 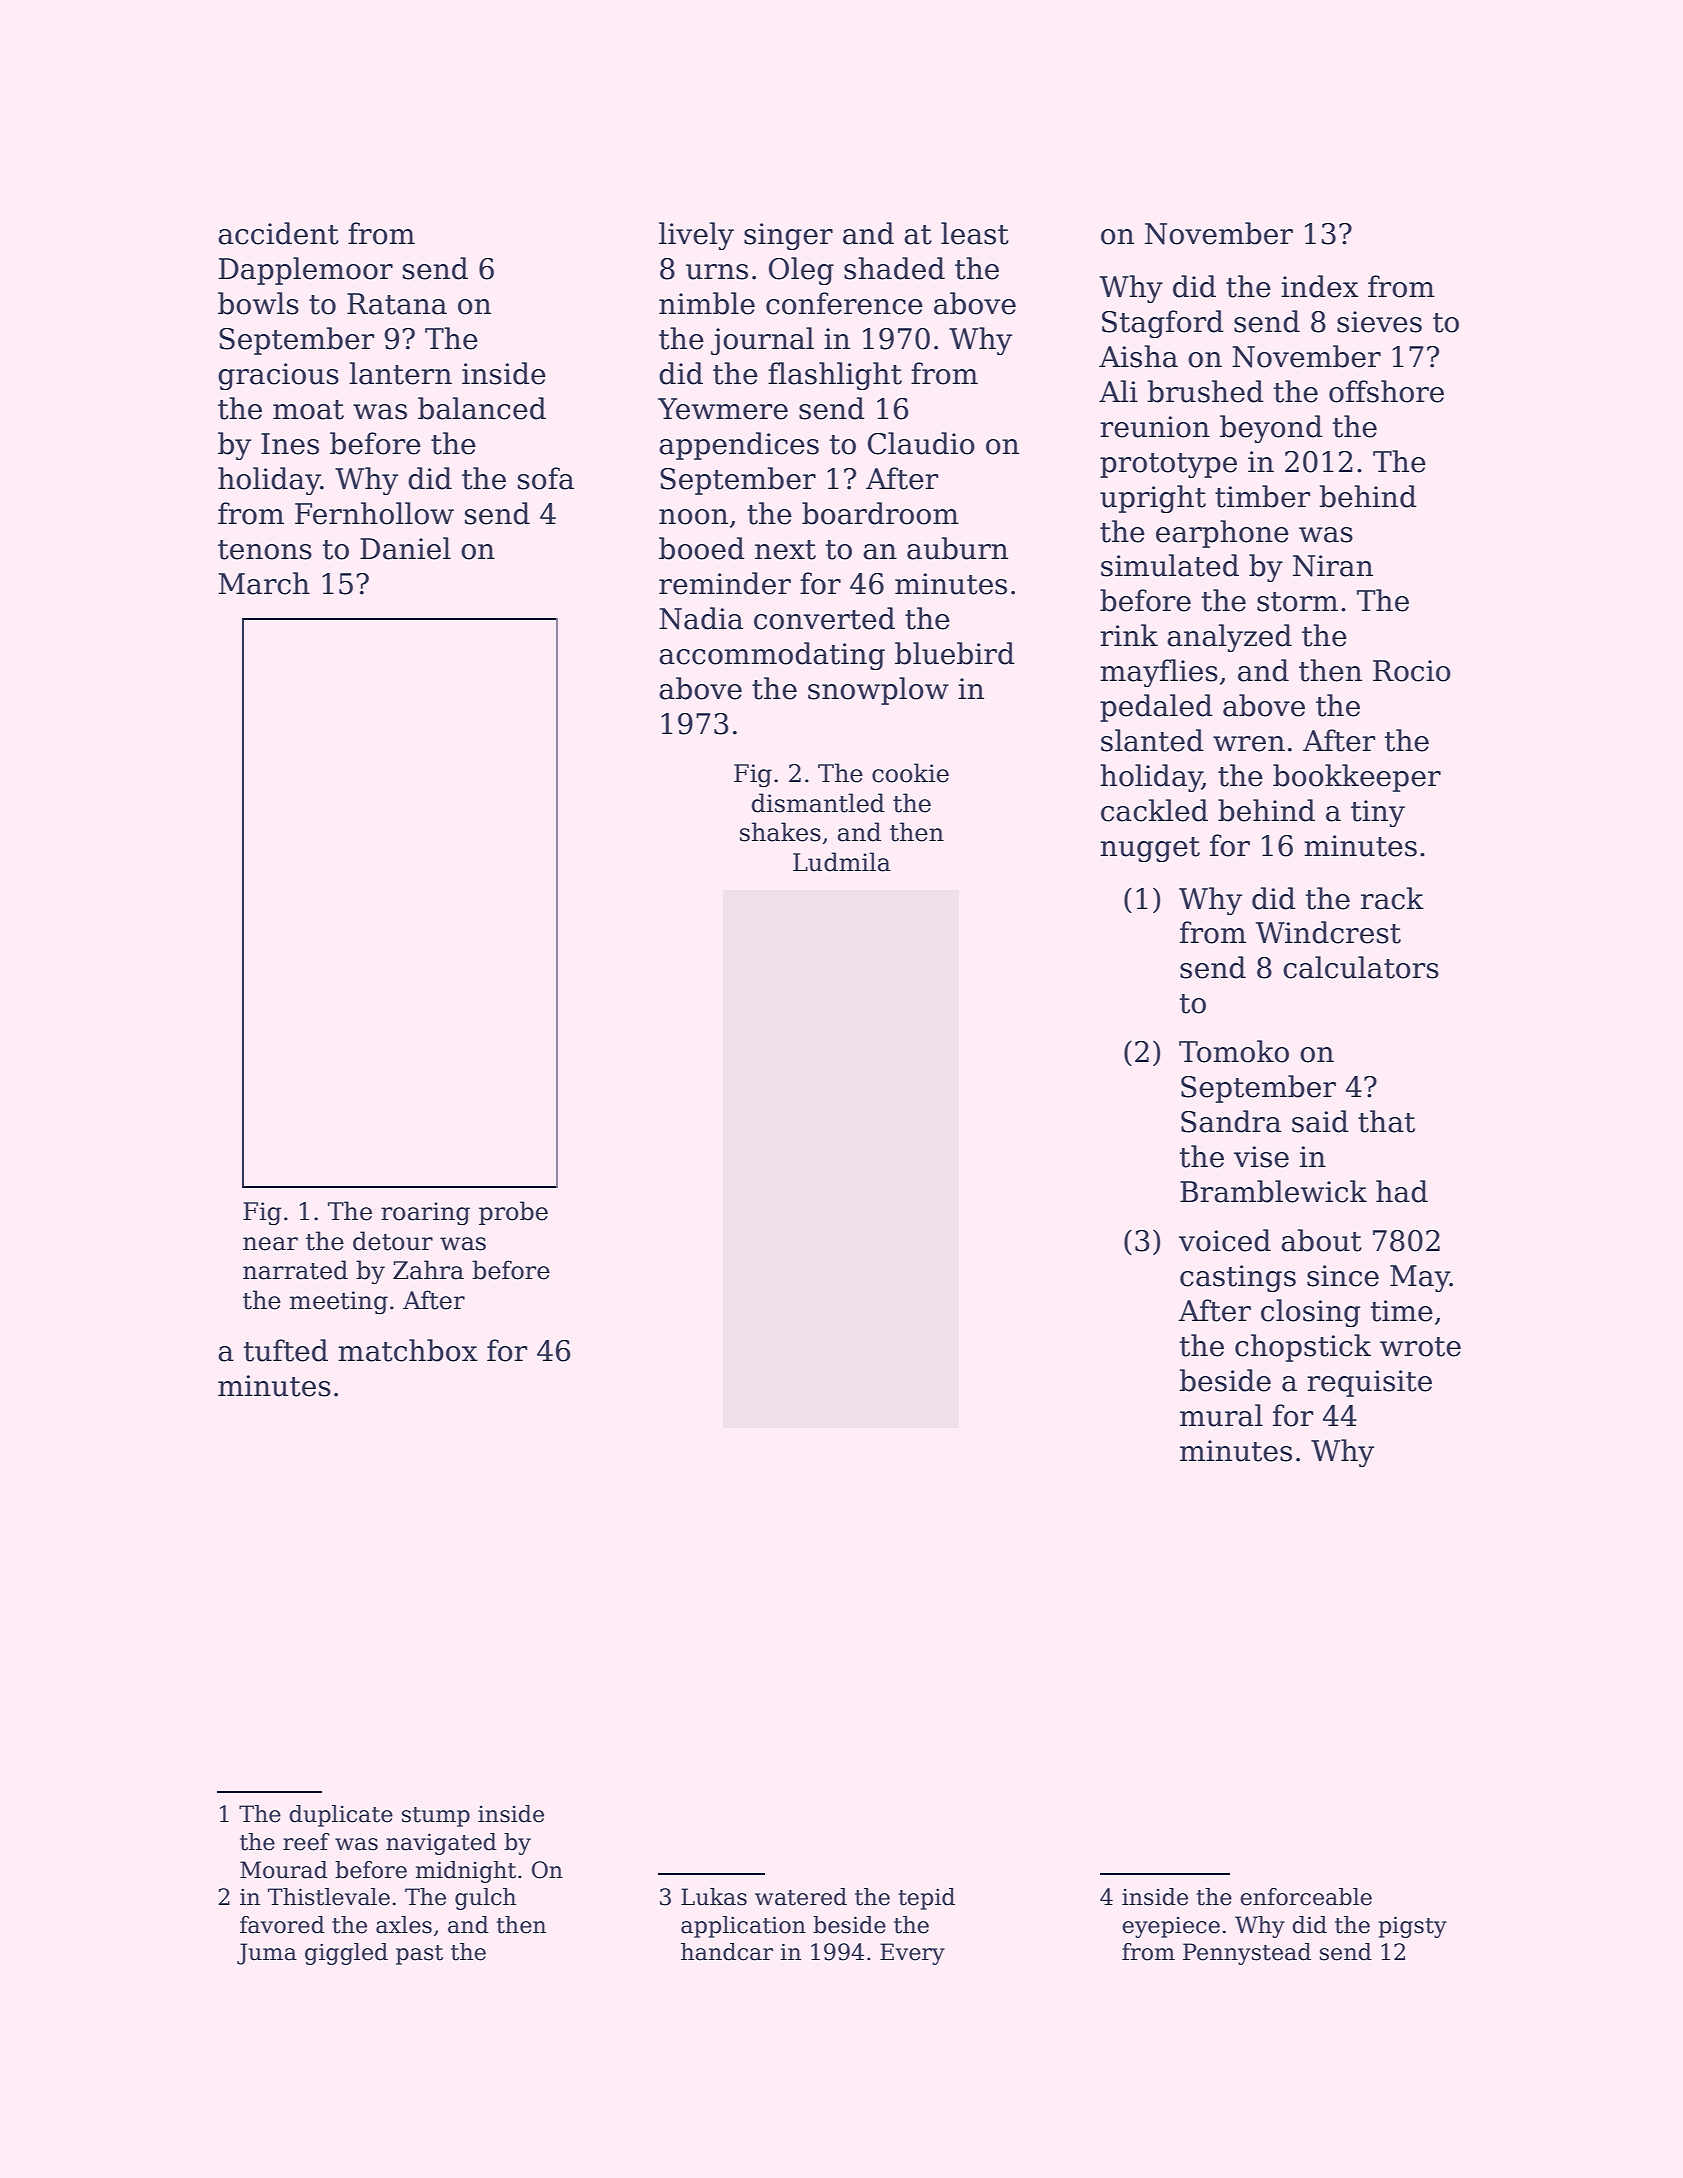 I want to click on lively, so click(x=696, y=236).
